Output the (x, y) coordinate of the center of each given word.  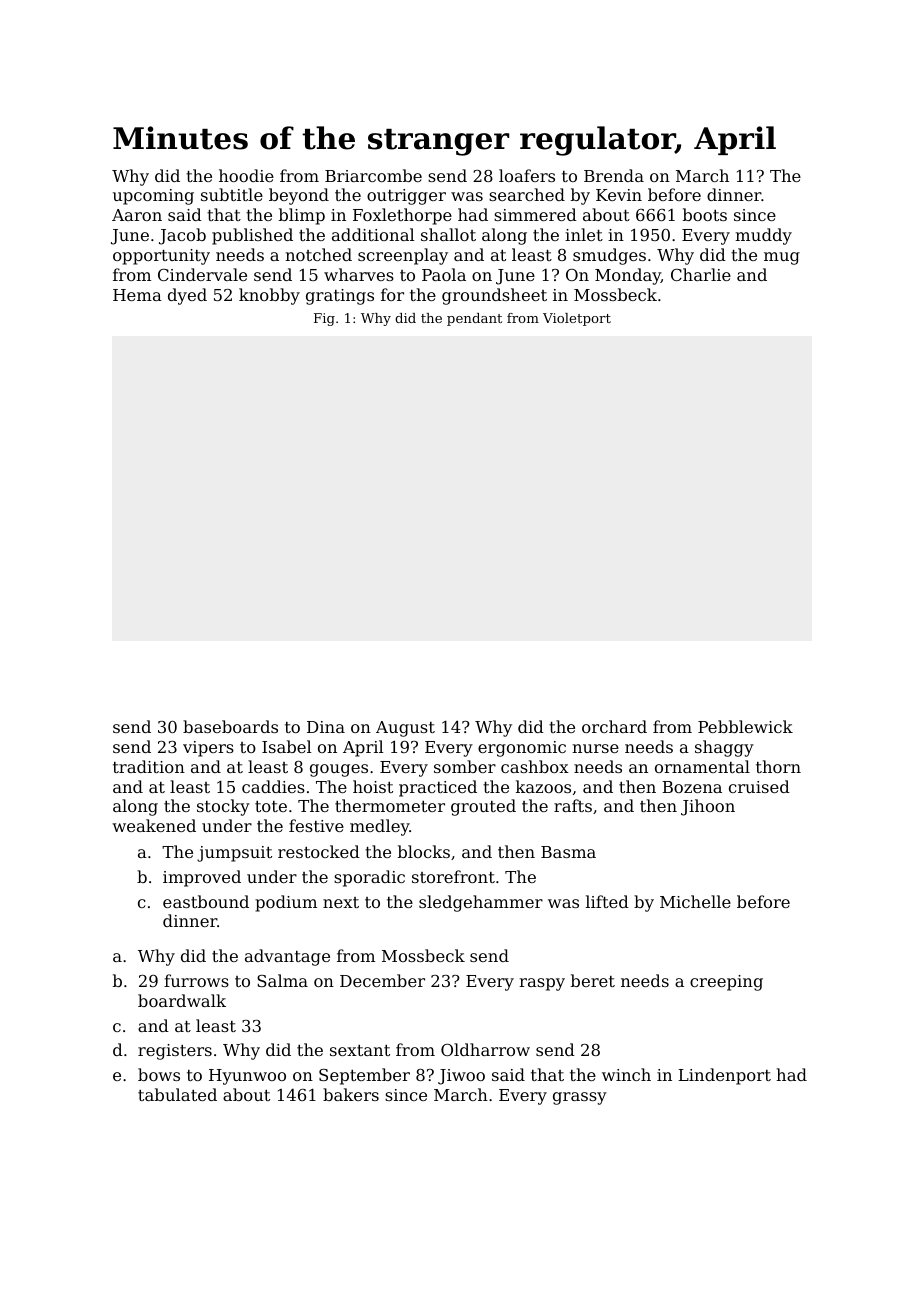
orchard (614, 726)
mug (782, 258)
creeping (726, 983)
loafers (527, 175)
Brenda (614, 175)
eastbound (206, 901)
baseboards (230, 726)
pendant (474, 319)
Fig (324, 319)
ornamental (702, 766)
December (382, 980)
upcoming (153, 197)
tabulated (177, 1094)
